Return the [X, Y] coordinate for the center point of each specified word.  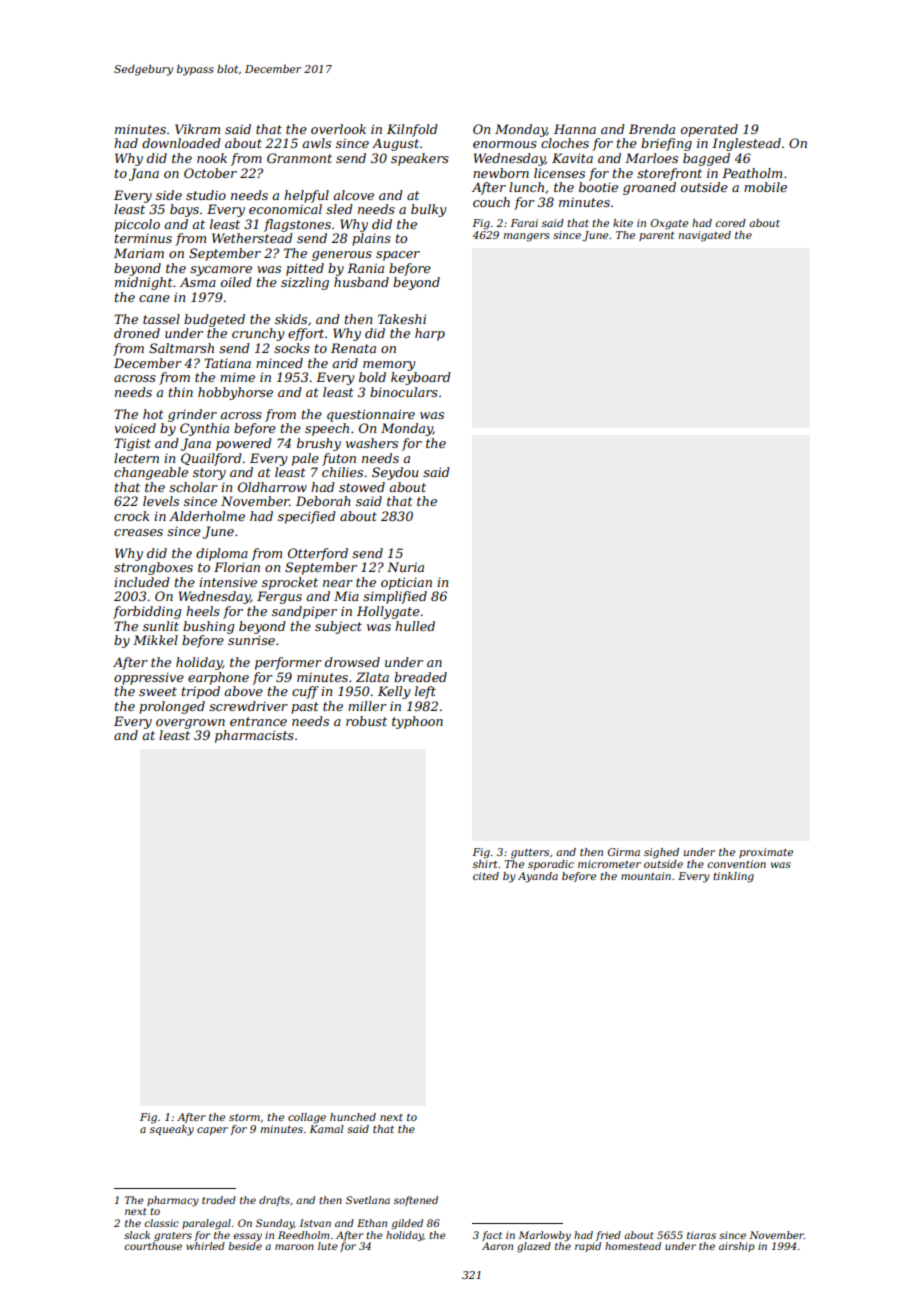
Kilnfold [412, 130]
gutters [530, 854]
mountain [646, 876]
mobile [765, 187]
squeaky [172, 1130]
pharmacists [254, 736]
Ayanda [538, 877]
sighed [661, 853]
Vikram [197, 129]
